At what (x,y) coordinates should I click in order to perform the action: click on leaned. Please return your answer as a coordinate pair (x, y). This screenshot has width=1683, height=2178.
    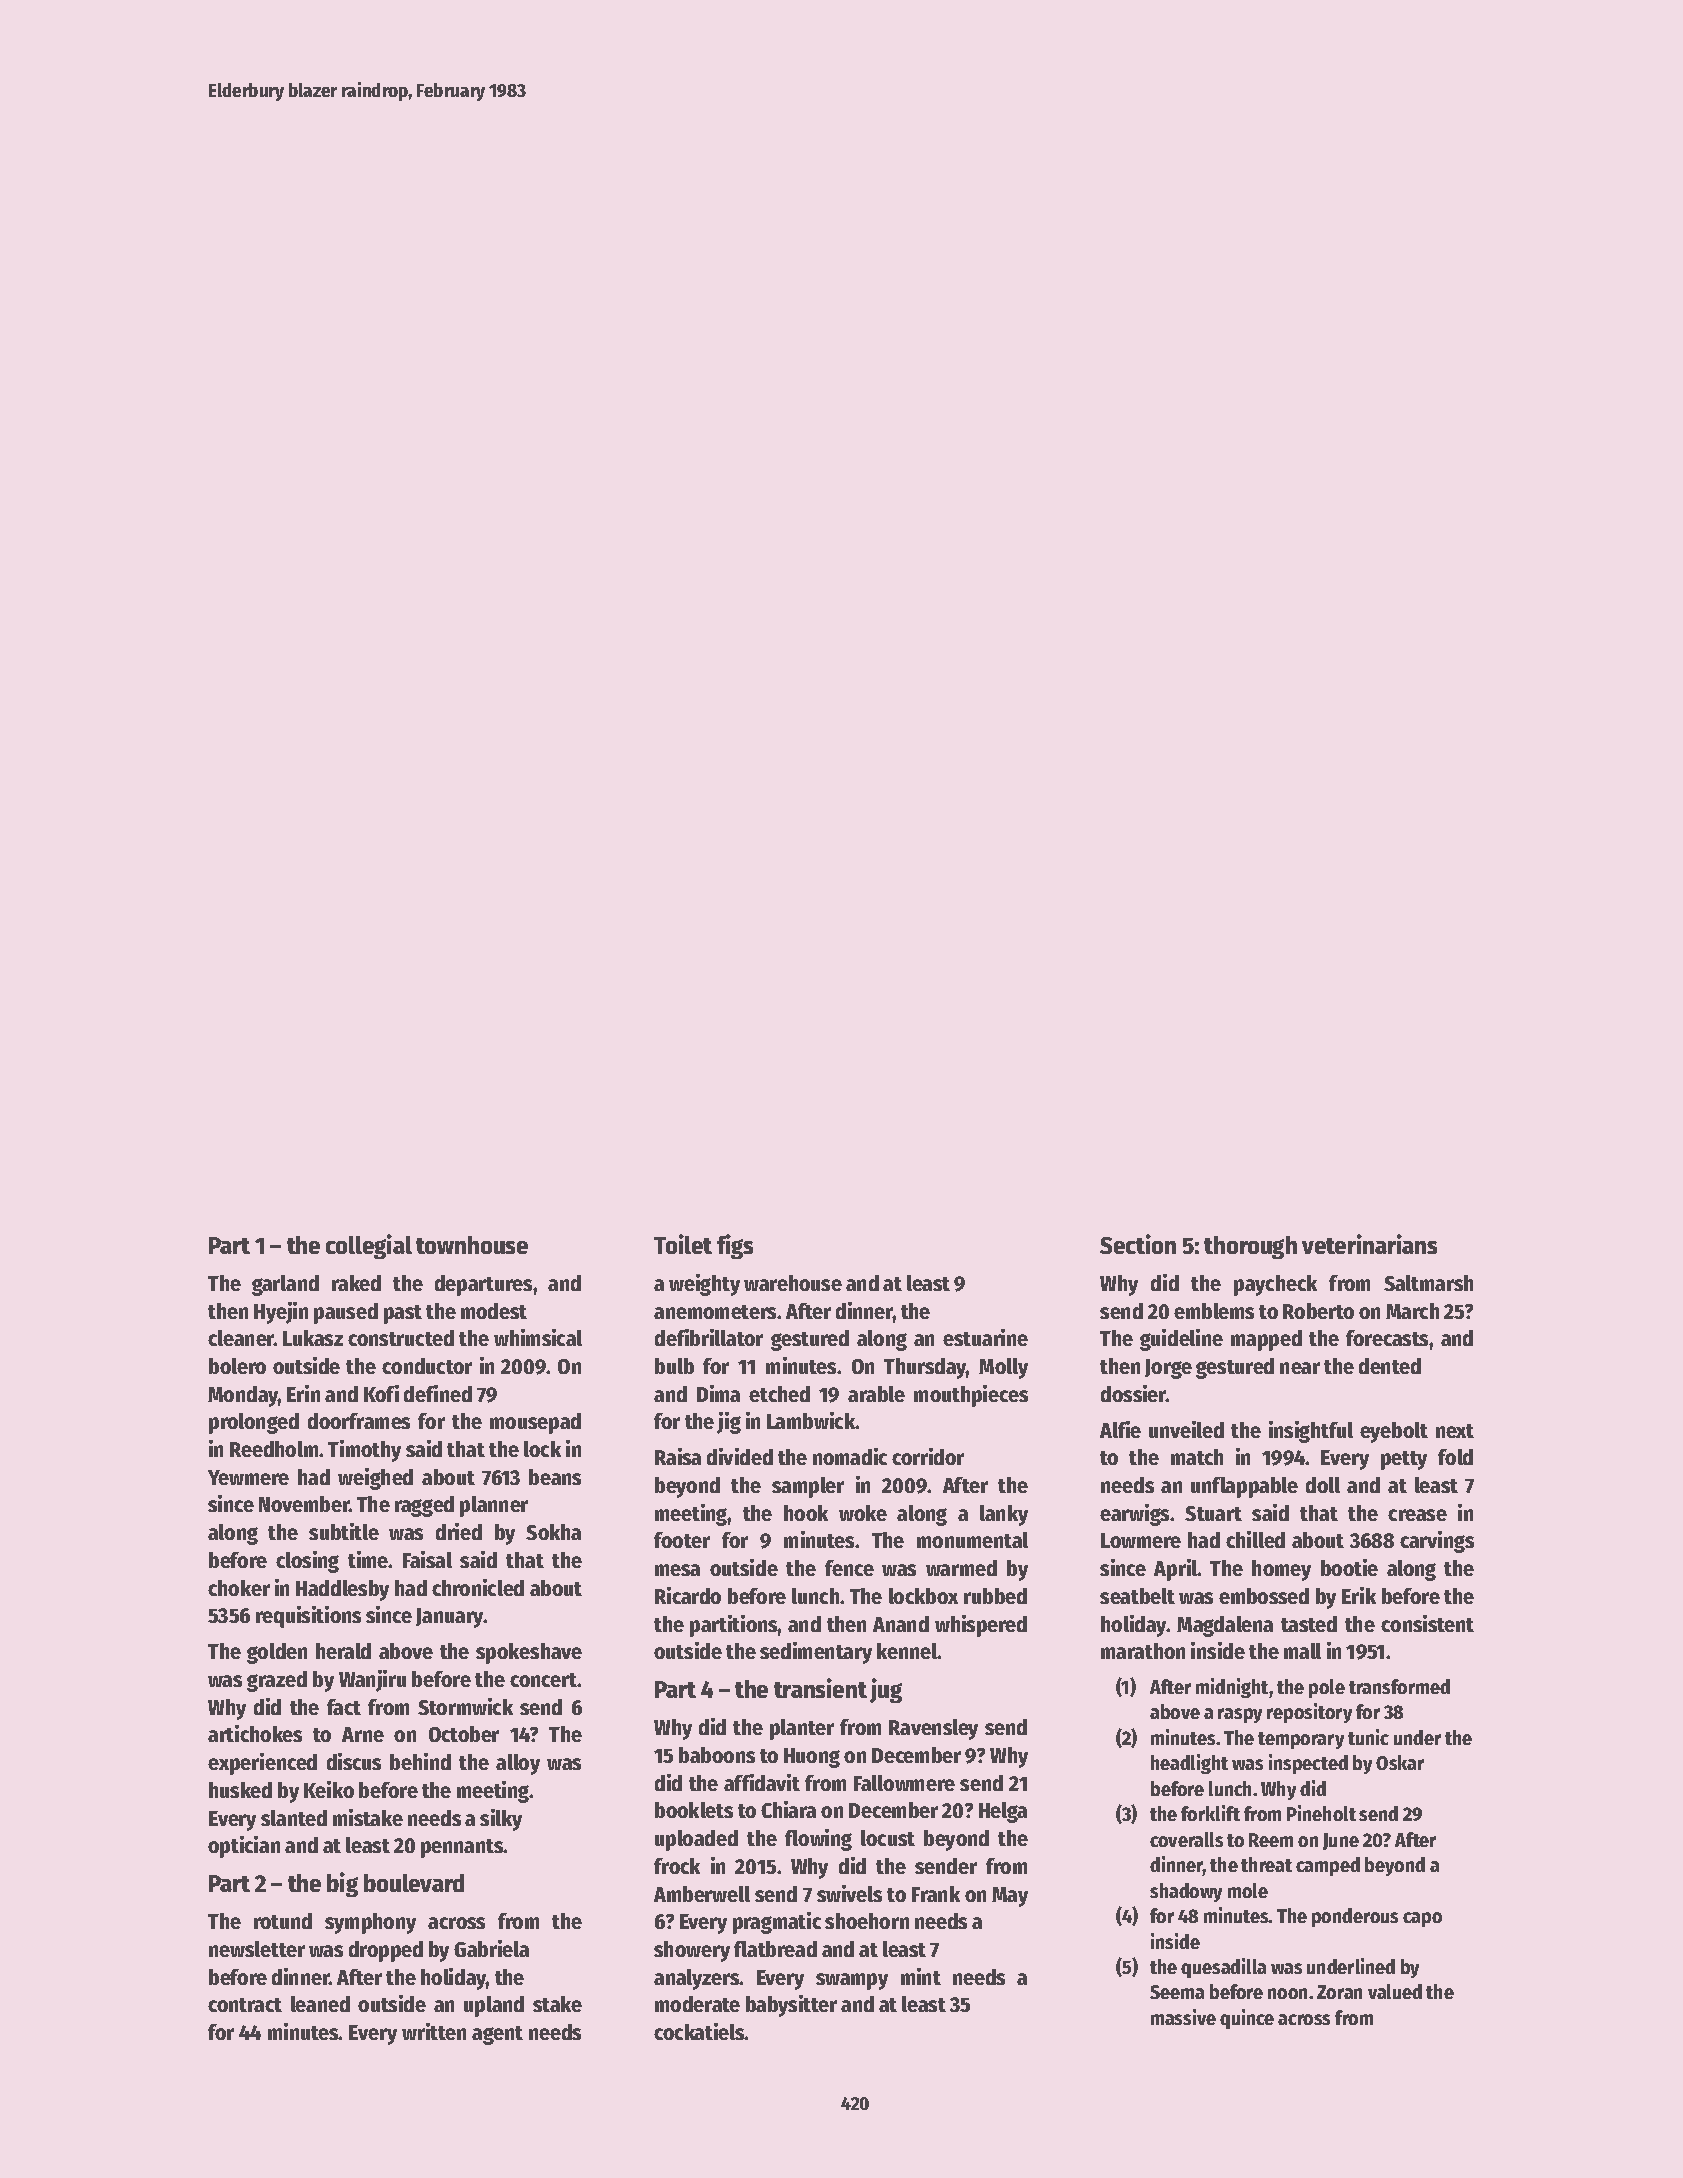
    Looking at the image, I should click on (320, 2004).
